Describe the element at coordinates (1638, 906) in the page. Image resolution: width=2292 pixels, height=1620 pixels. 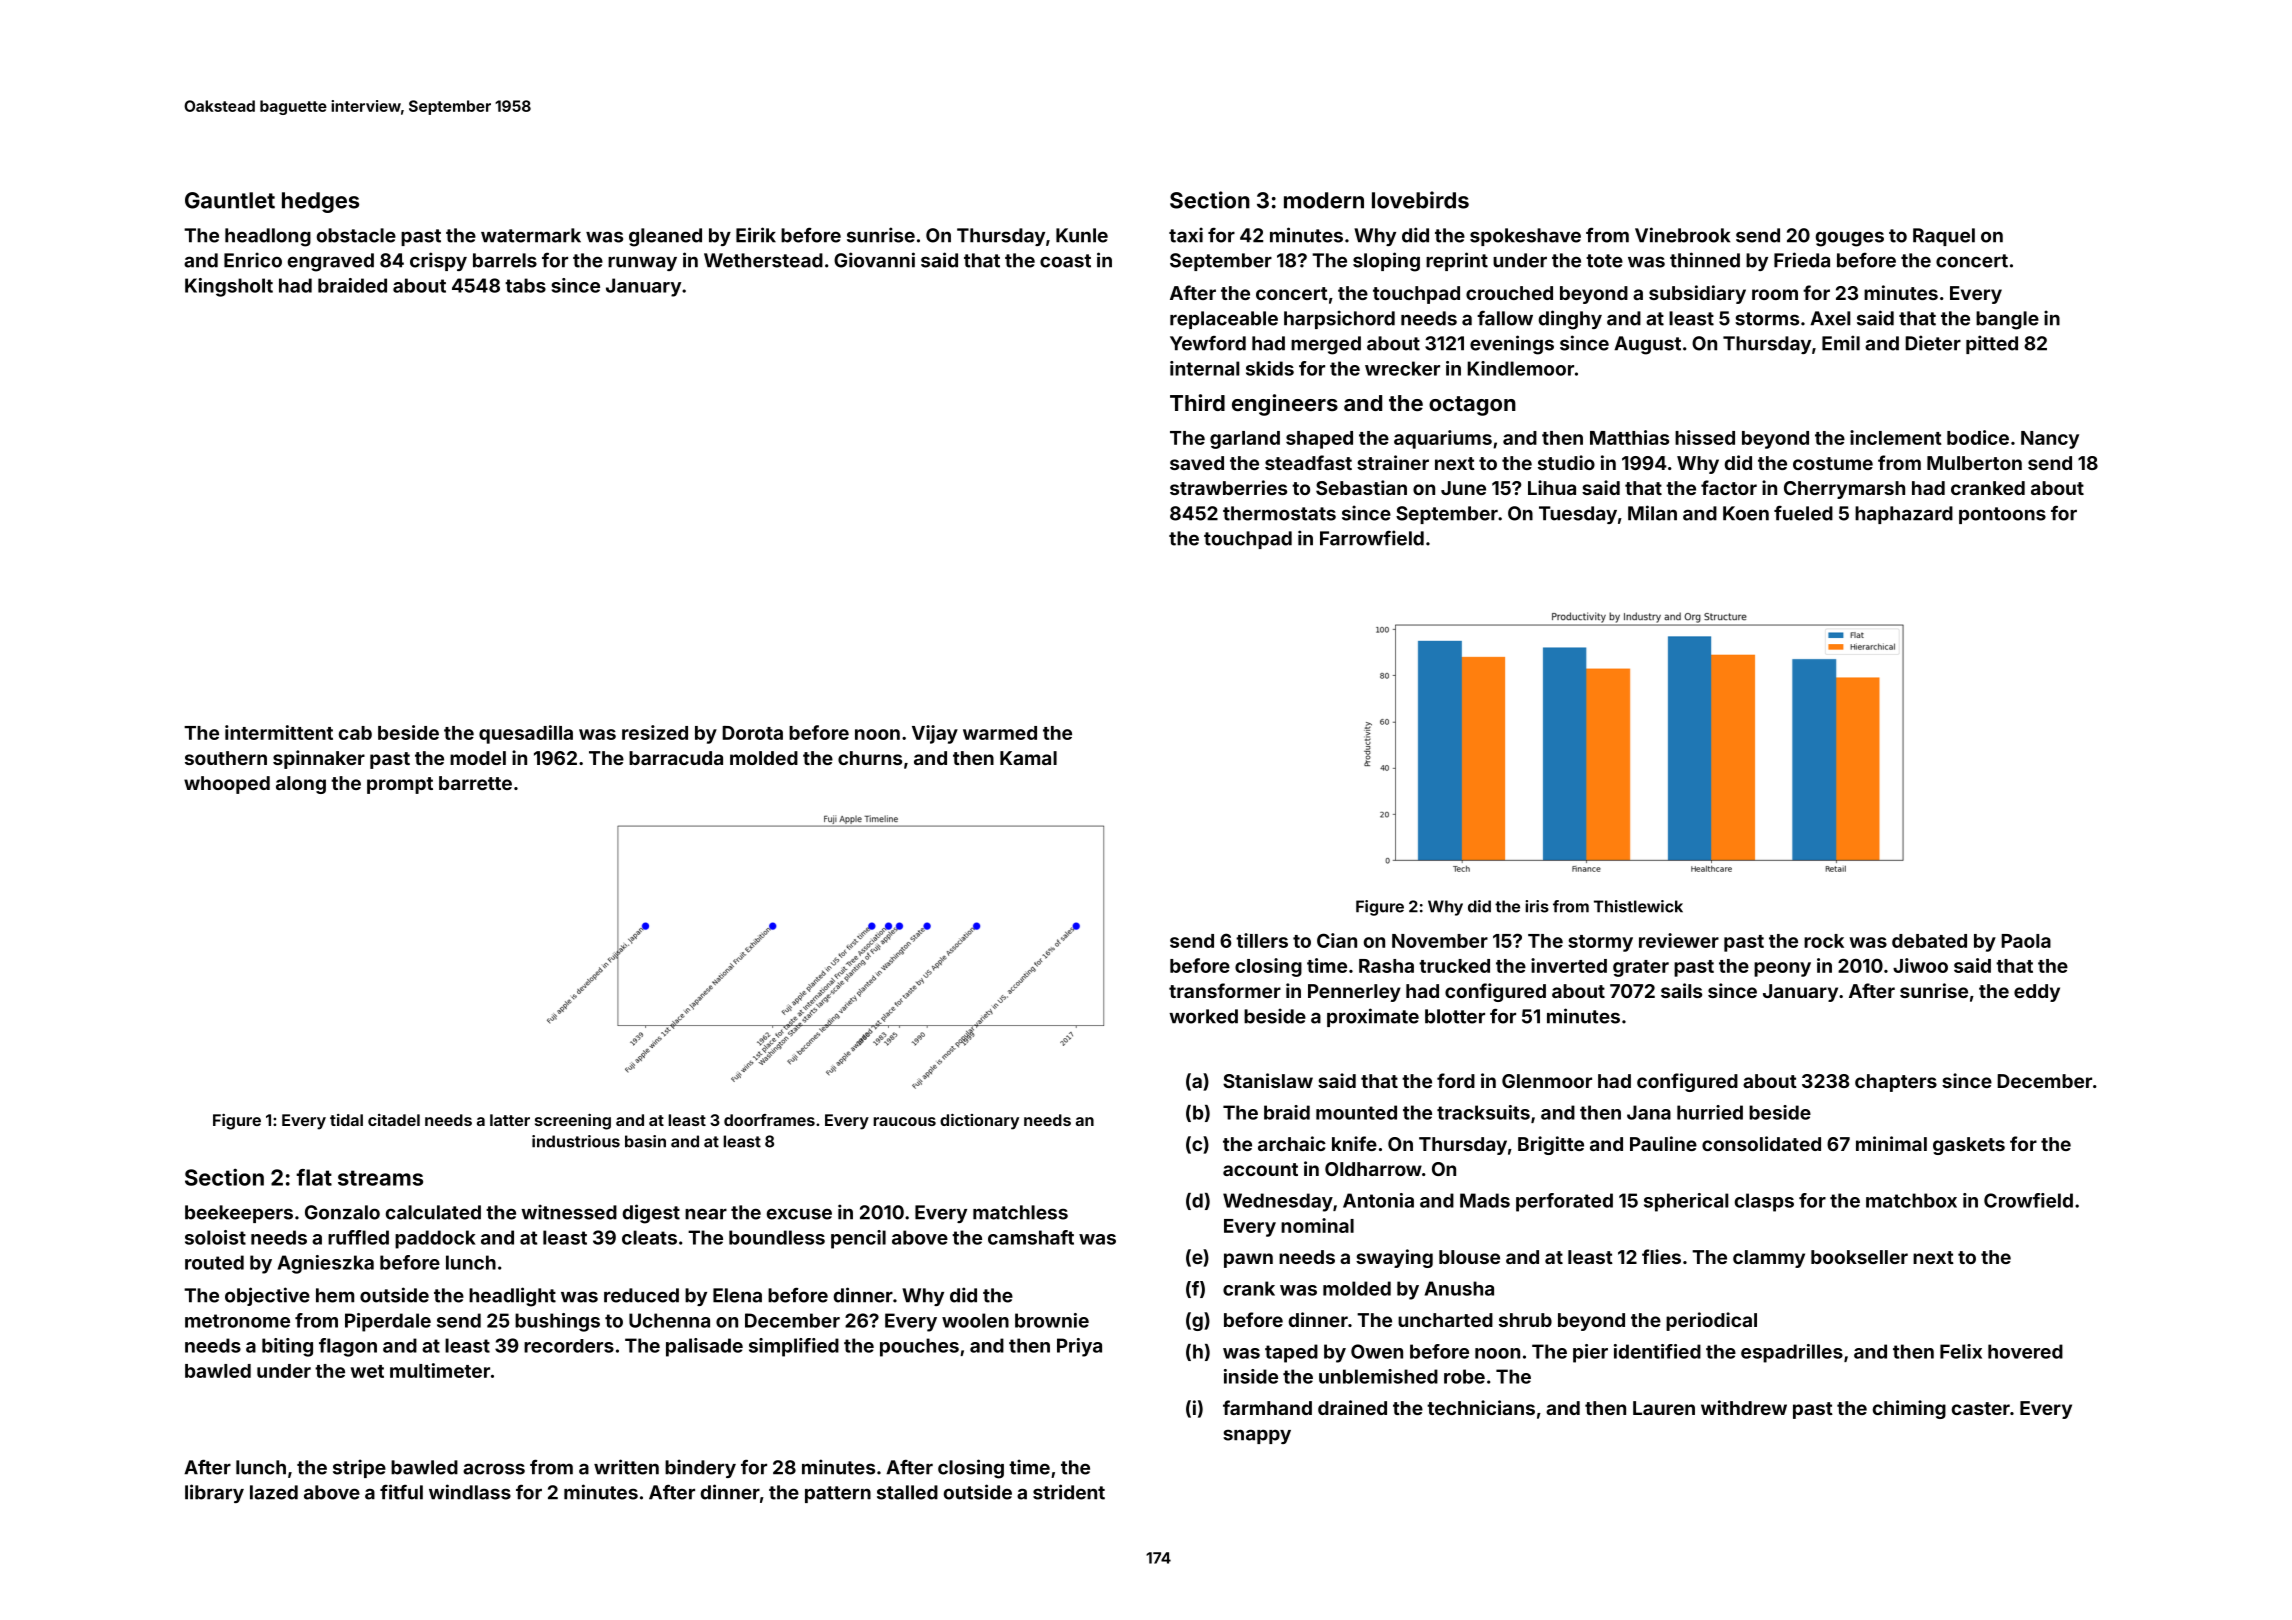
I see `Thistlewick` at that location.
